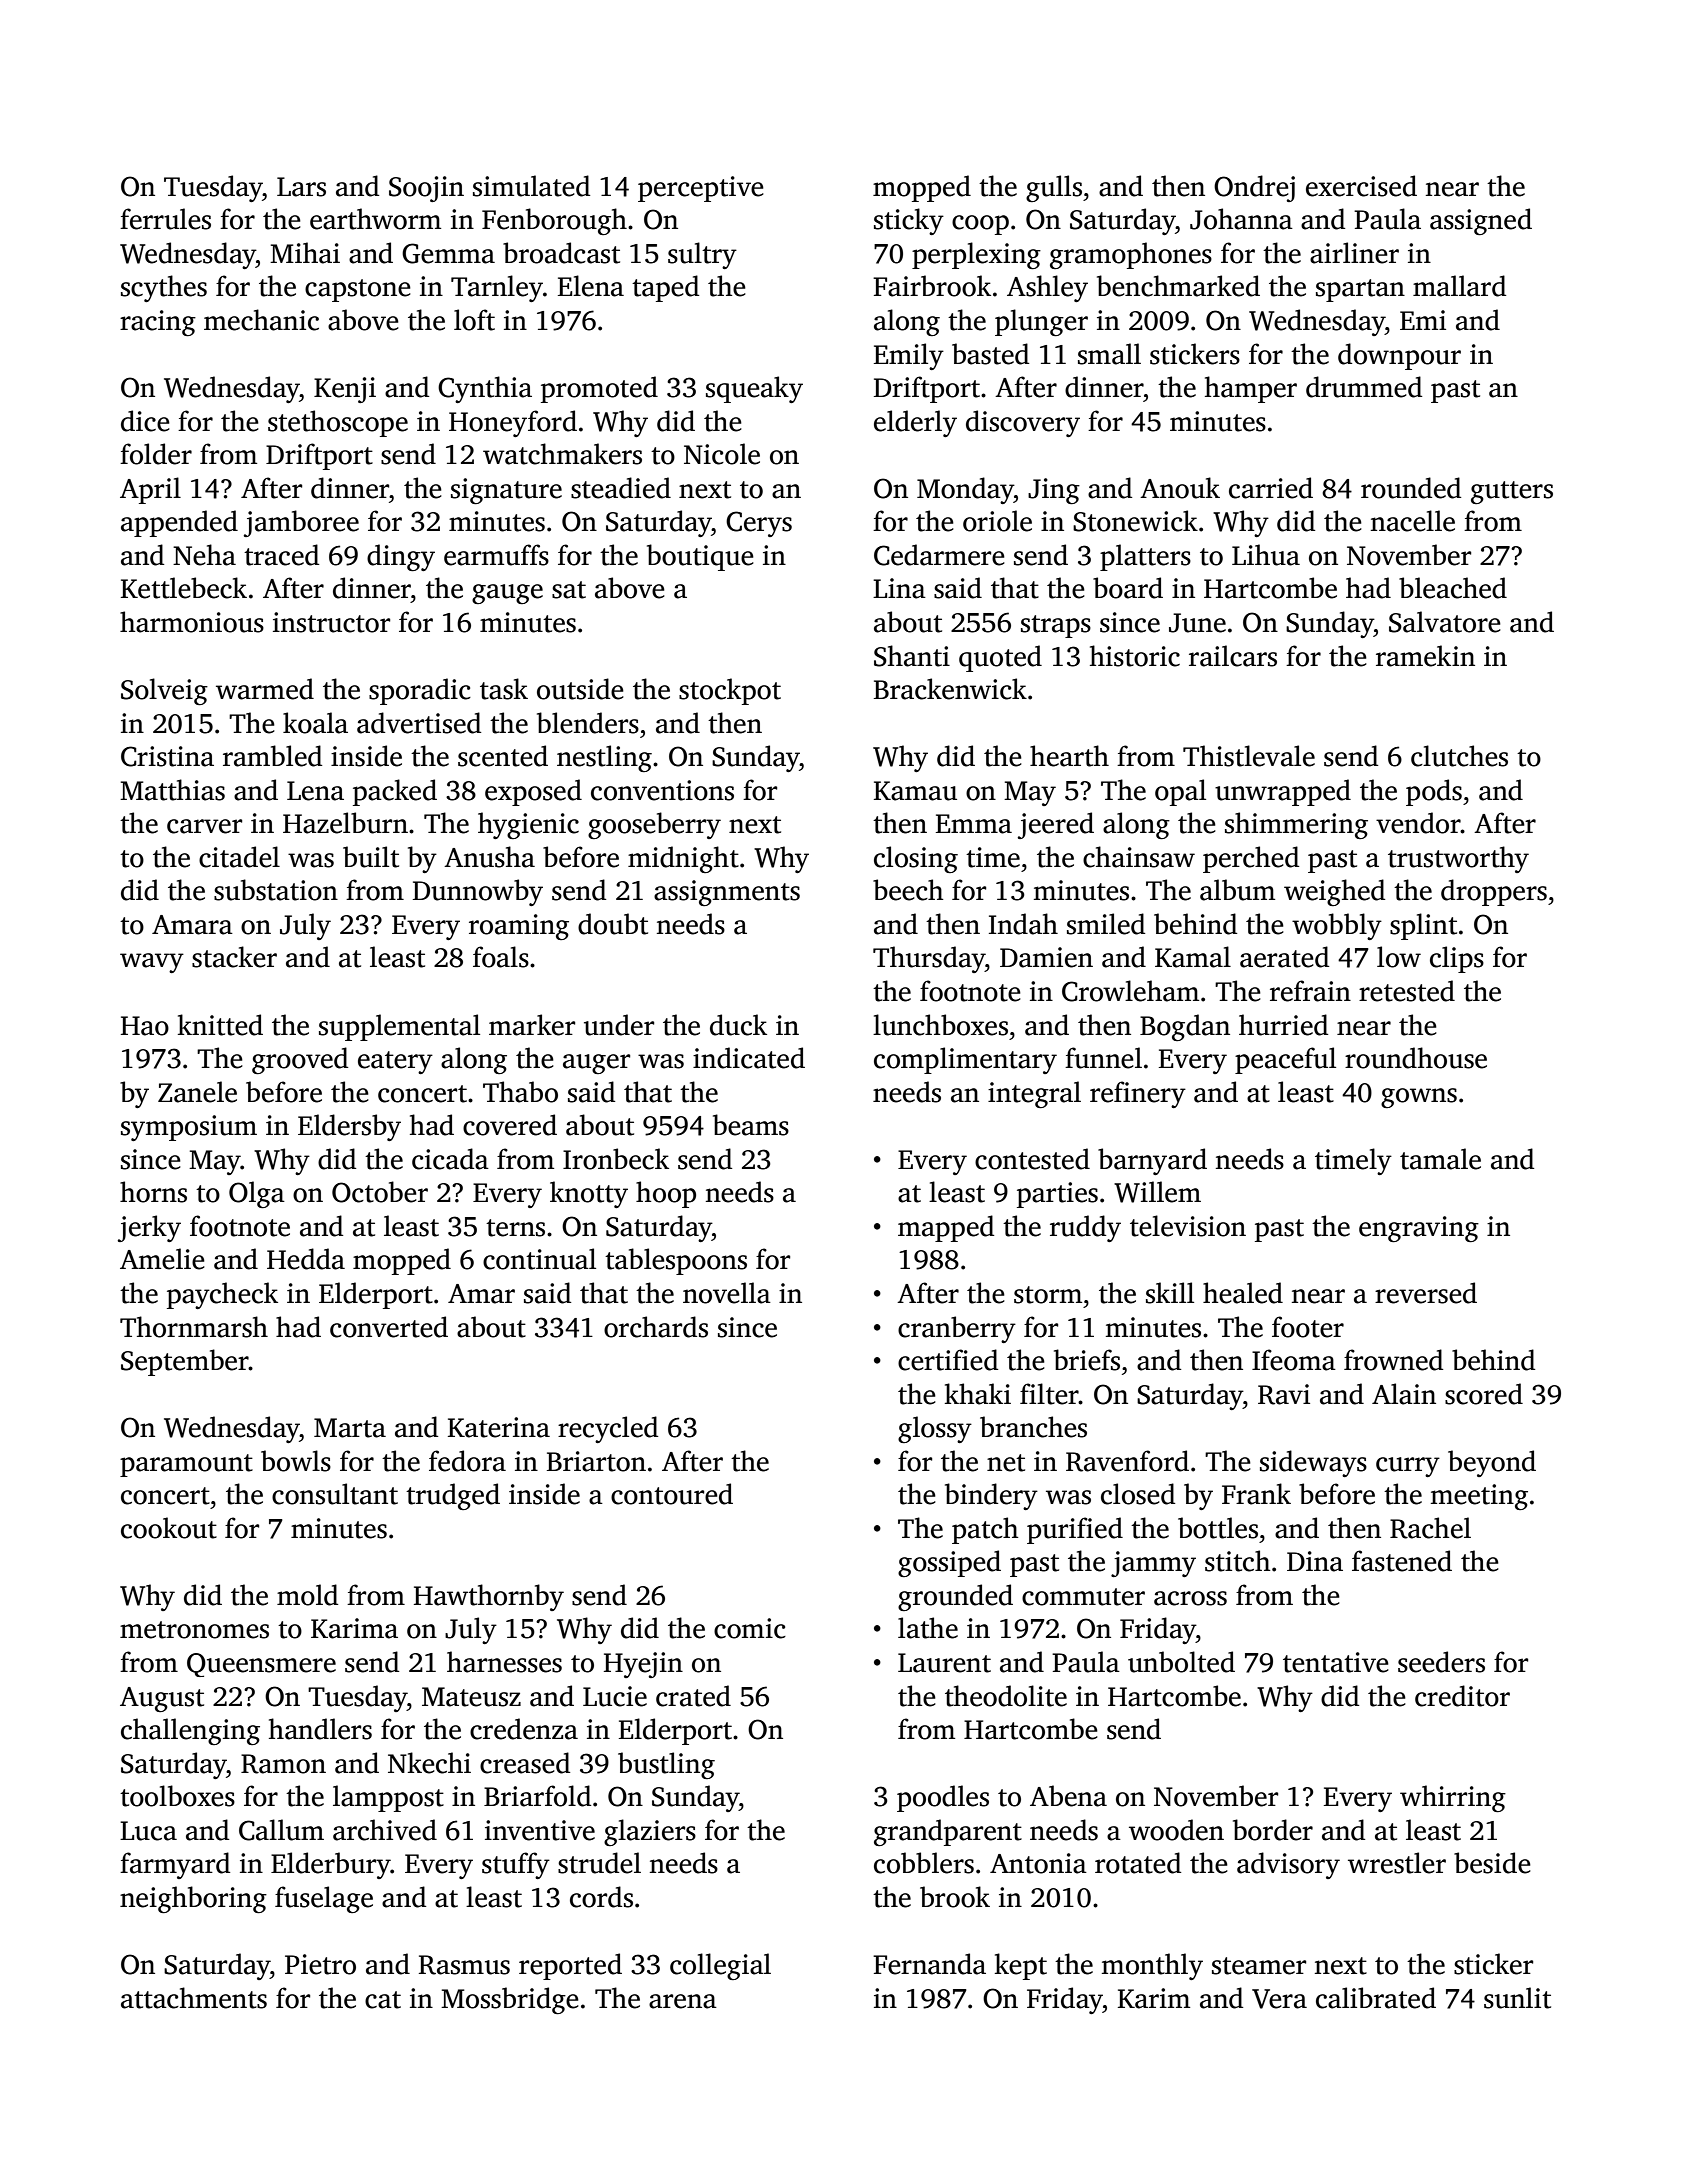  What do you see at coordinates (169, 1528) in the image?
I see `cookout` at bounding box center [169, 1528].
